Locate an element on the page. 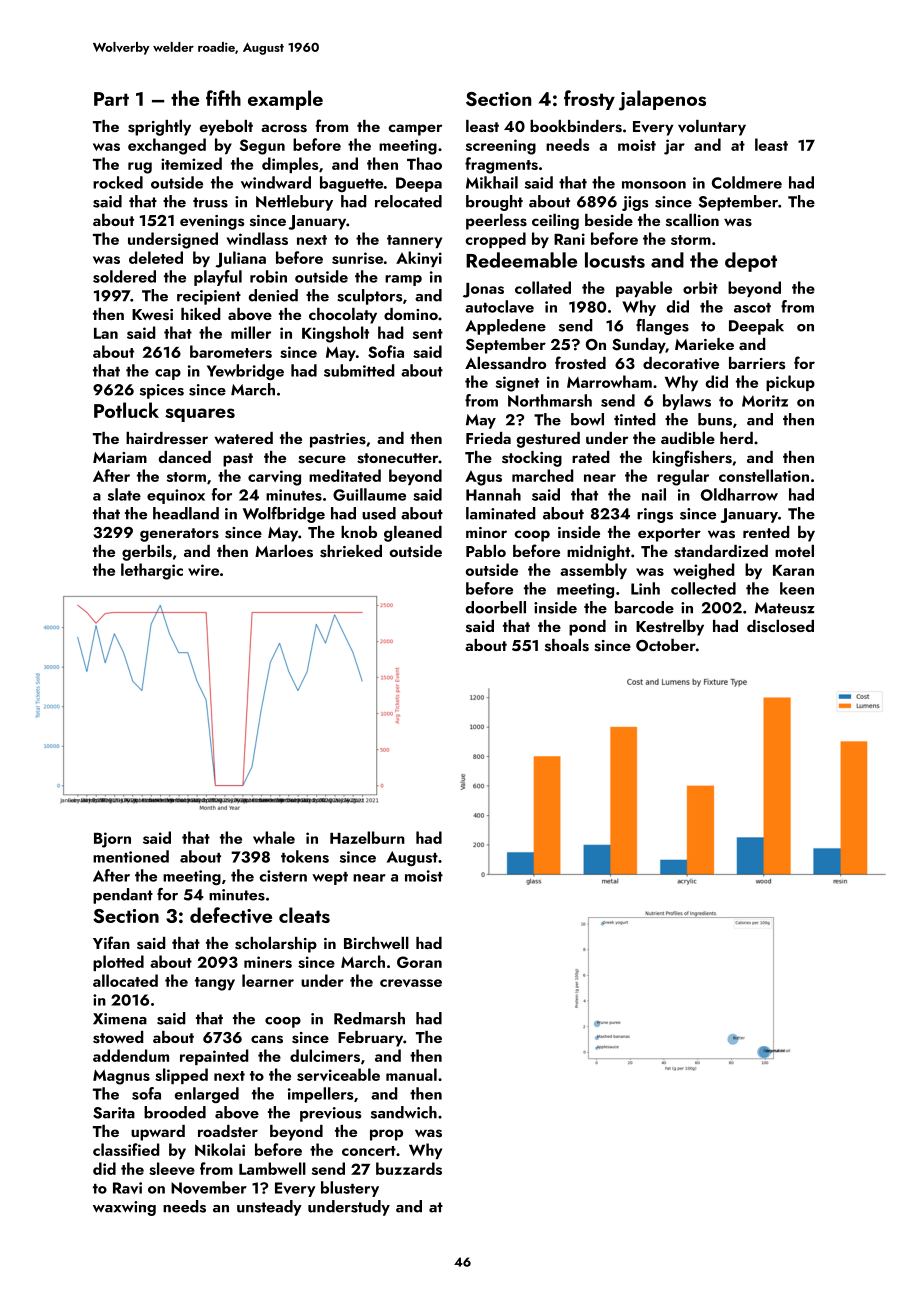  Alessandro is located at coordinates (505, 363).
